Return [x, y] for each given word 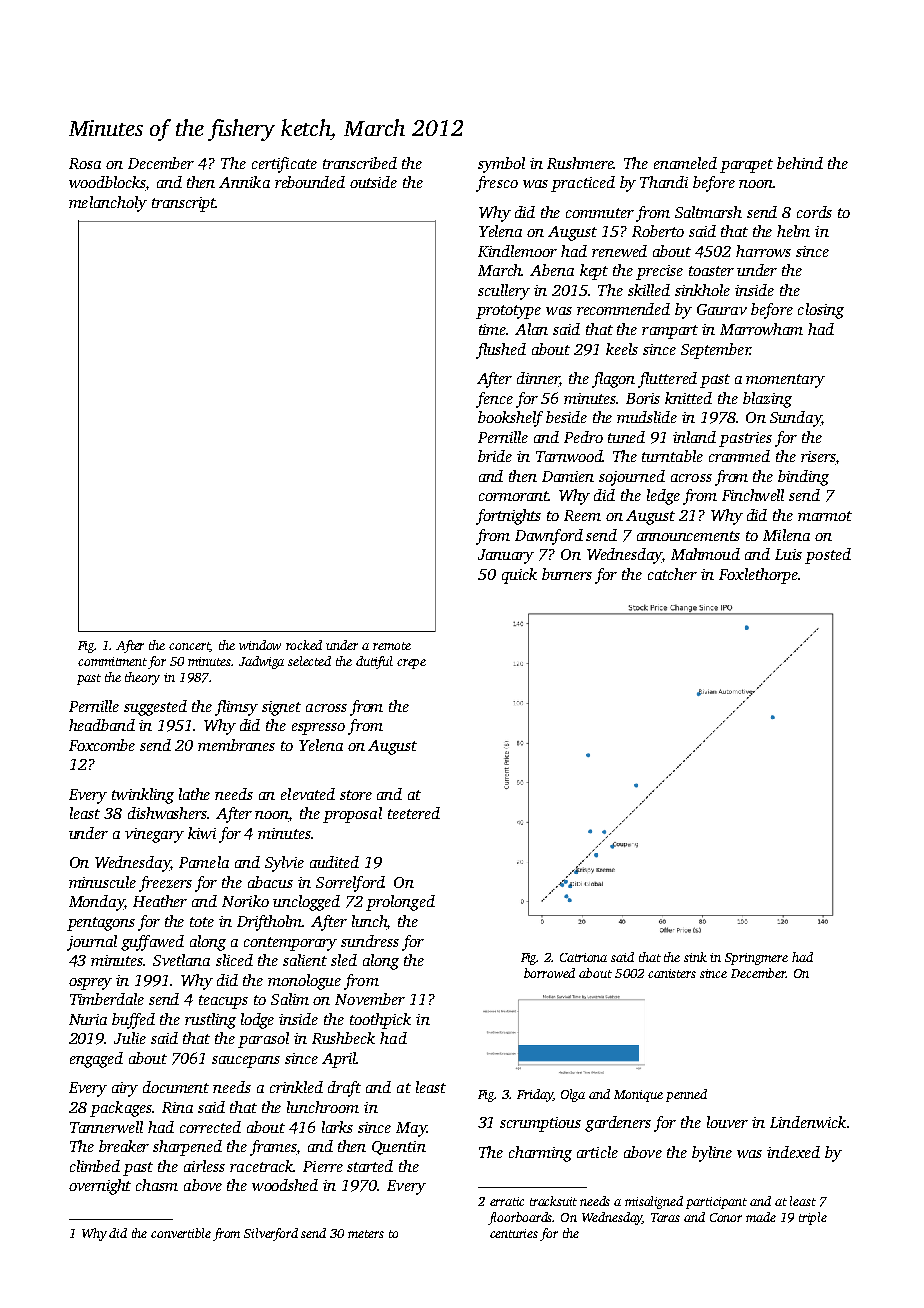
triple [813, 1218]
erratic [507, 1201]
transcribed [360, 163]
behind [800, 163]
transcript [184, 204]
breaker [124, 1146]
